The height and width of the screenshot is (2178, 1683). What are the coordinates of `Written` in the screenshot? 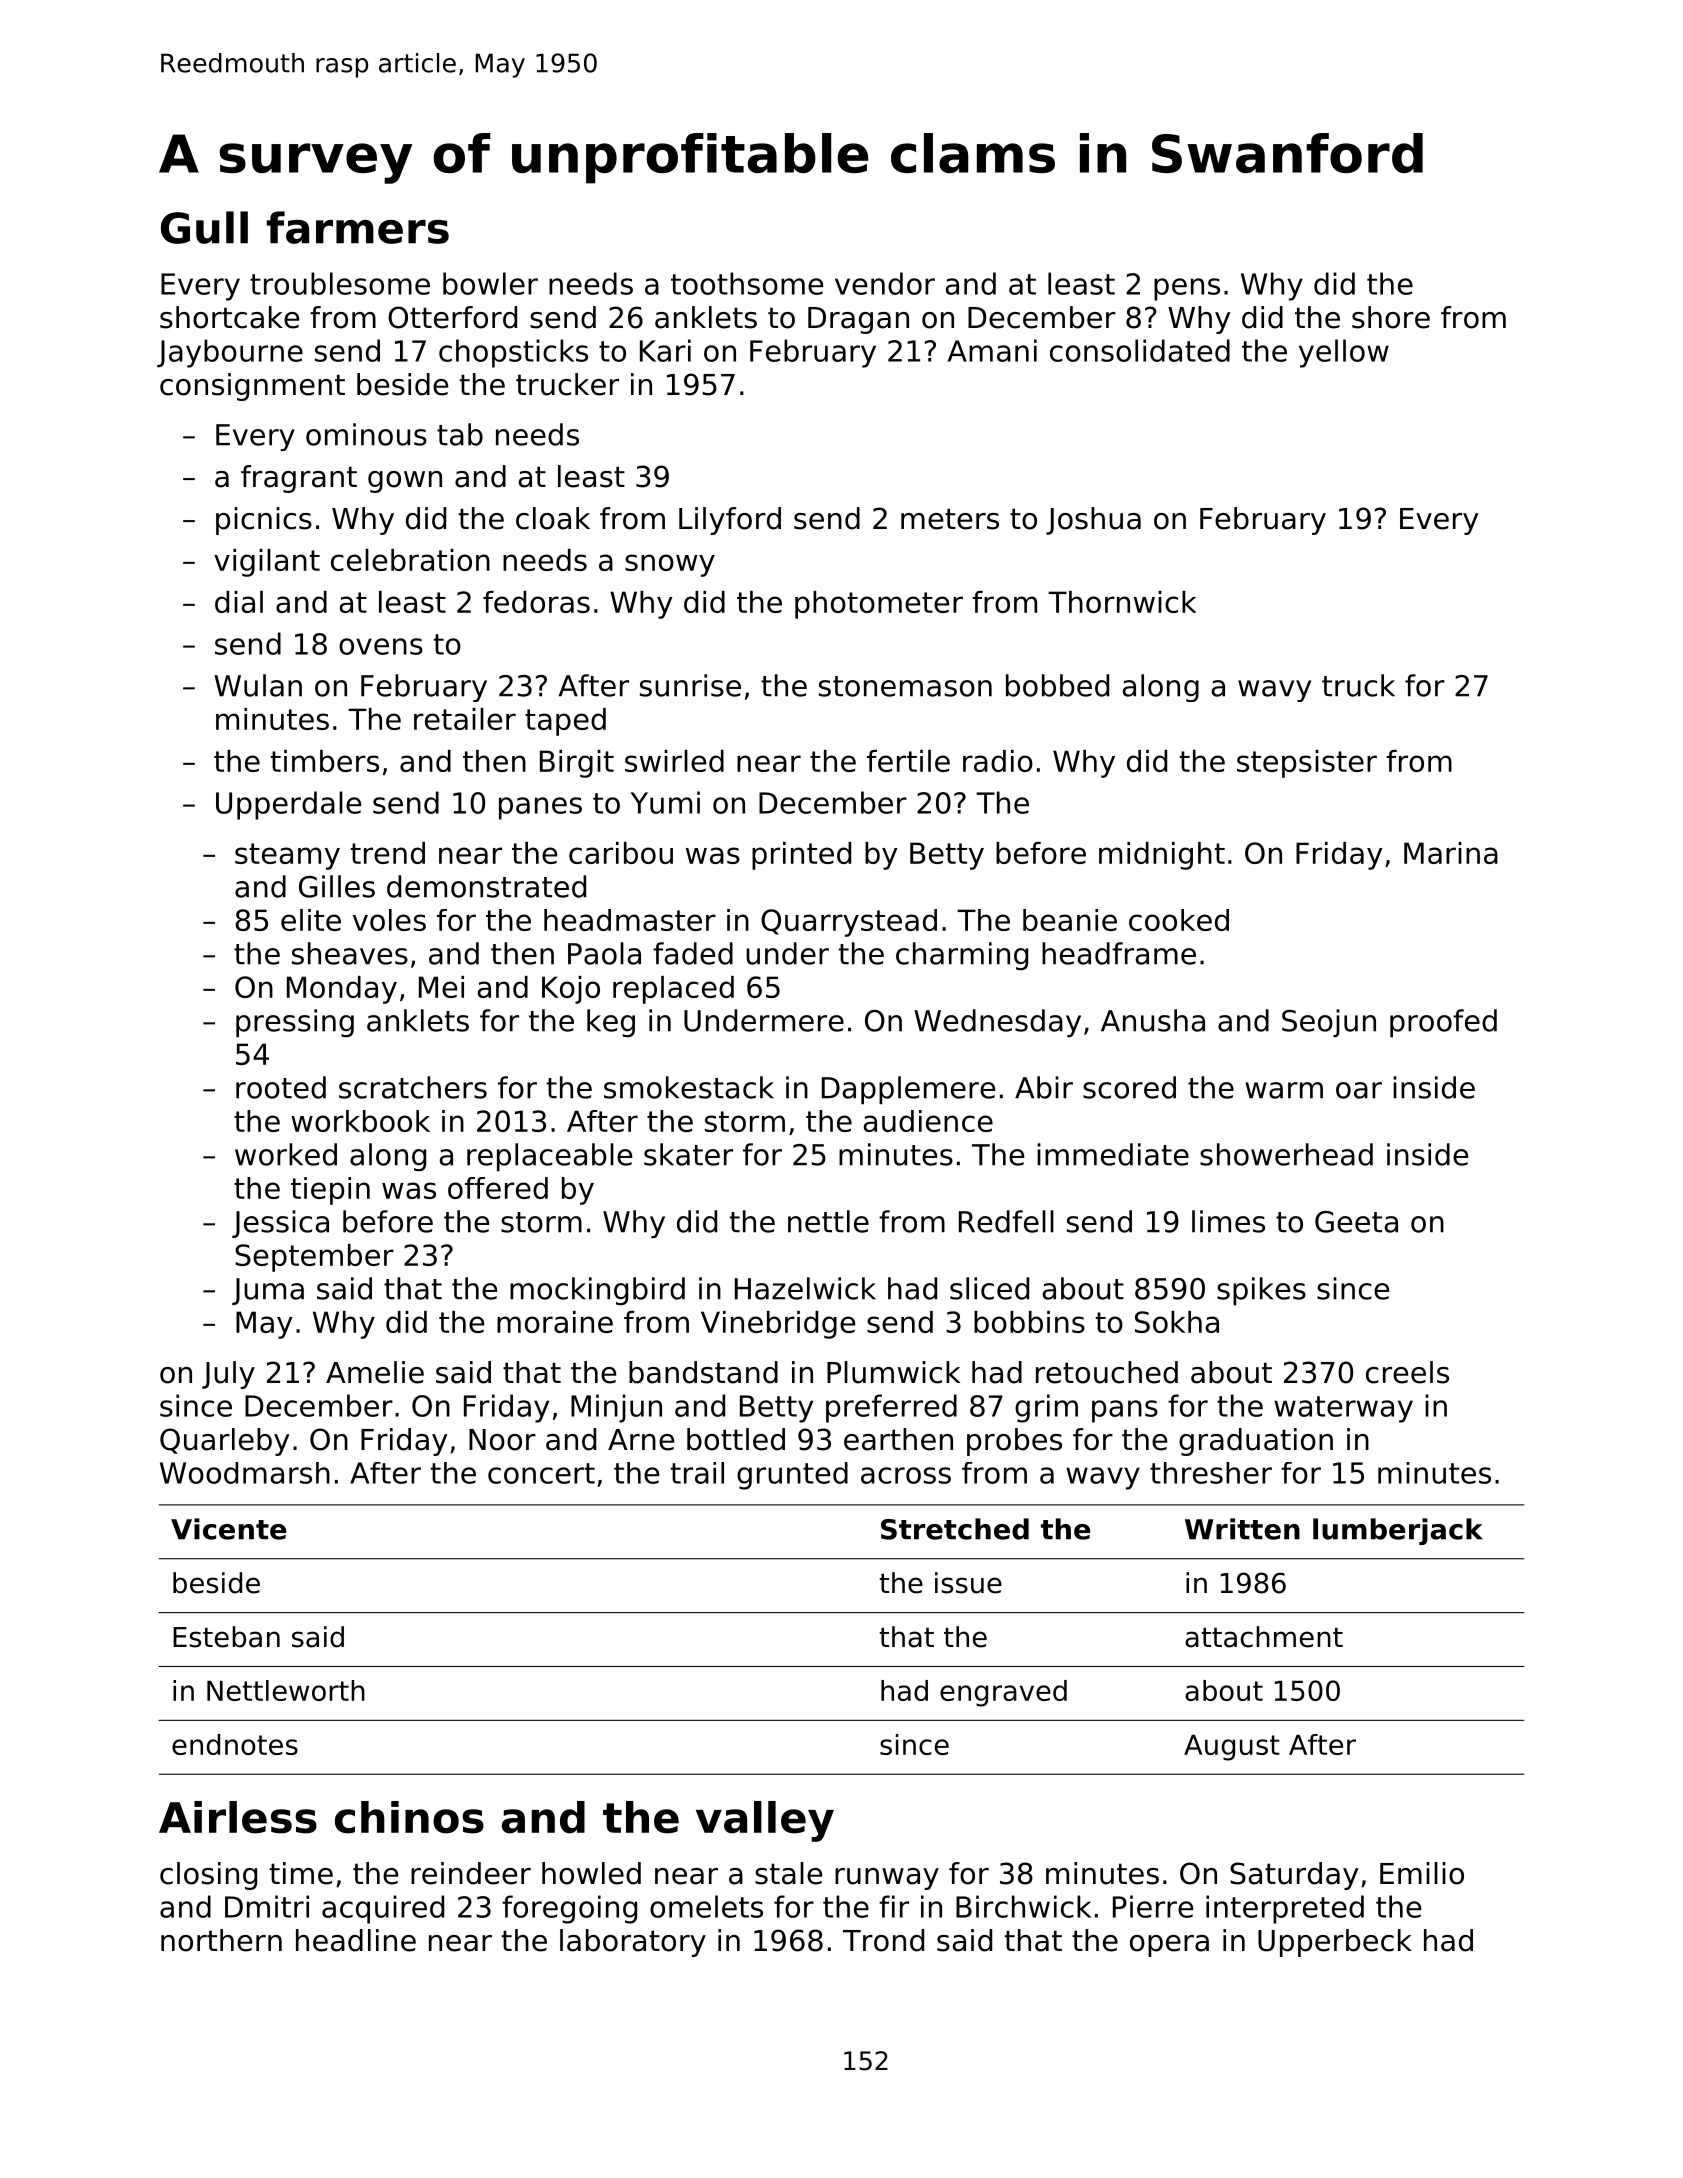 It's located at (1242, 1529).
